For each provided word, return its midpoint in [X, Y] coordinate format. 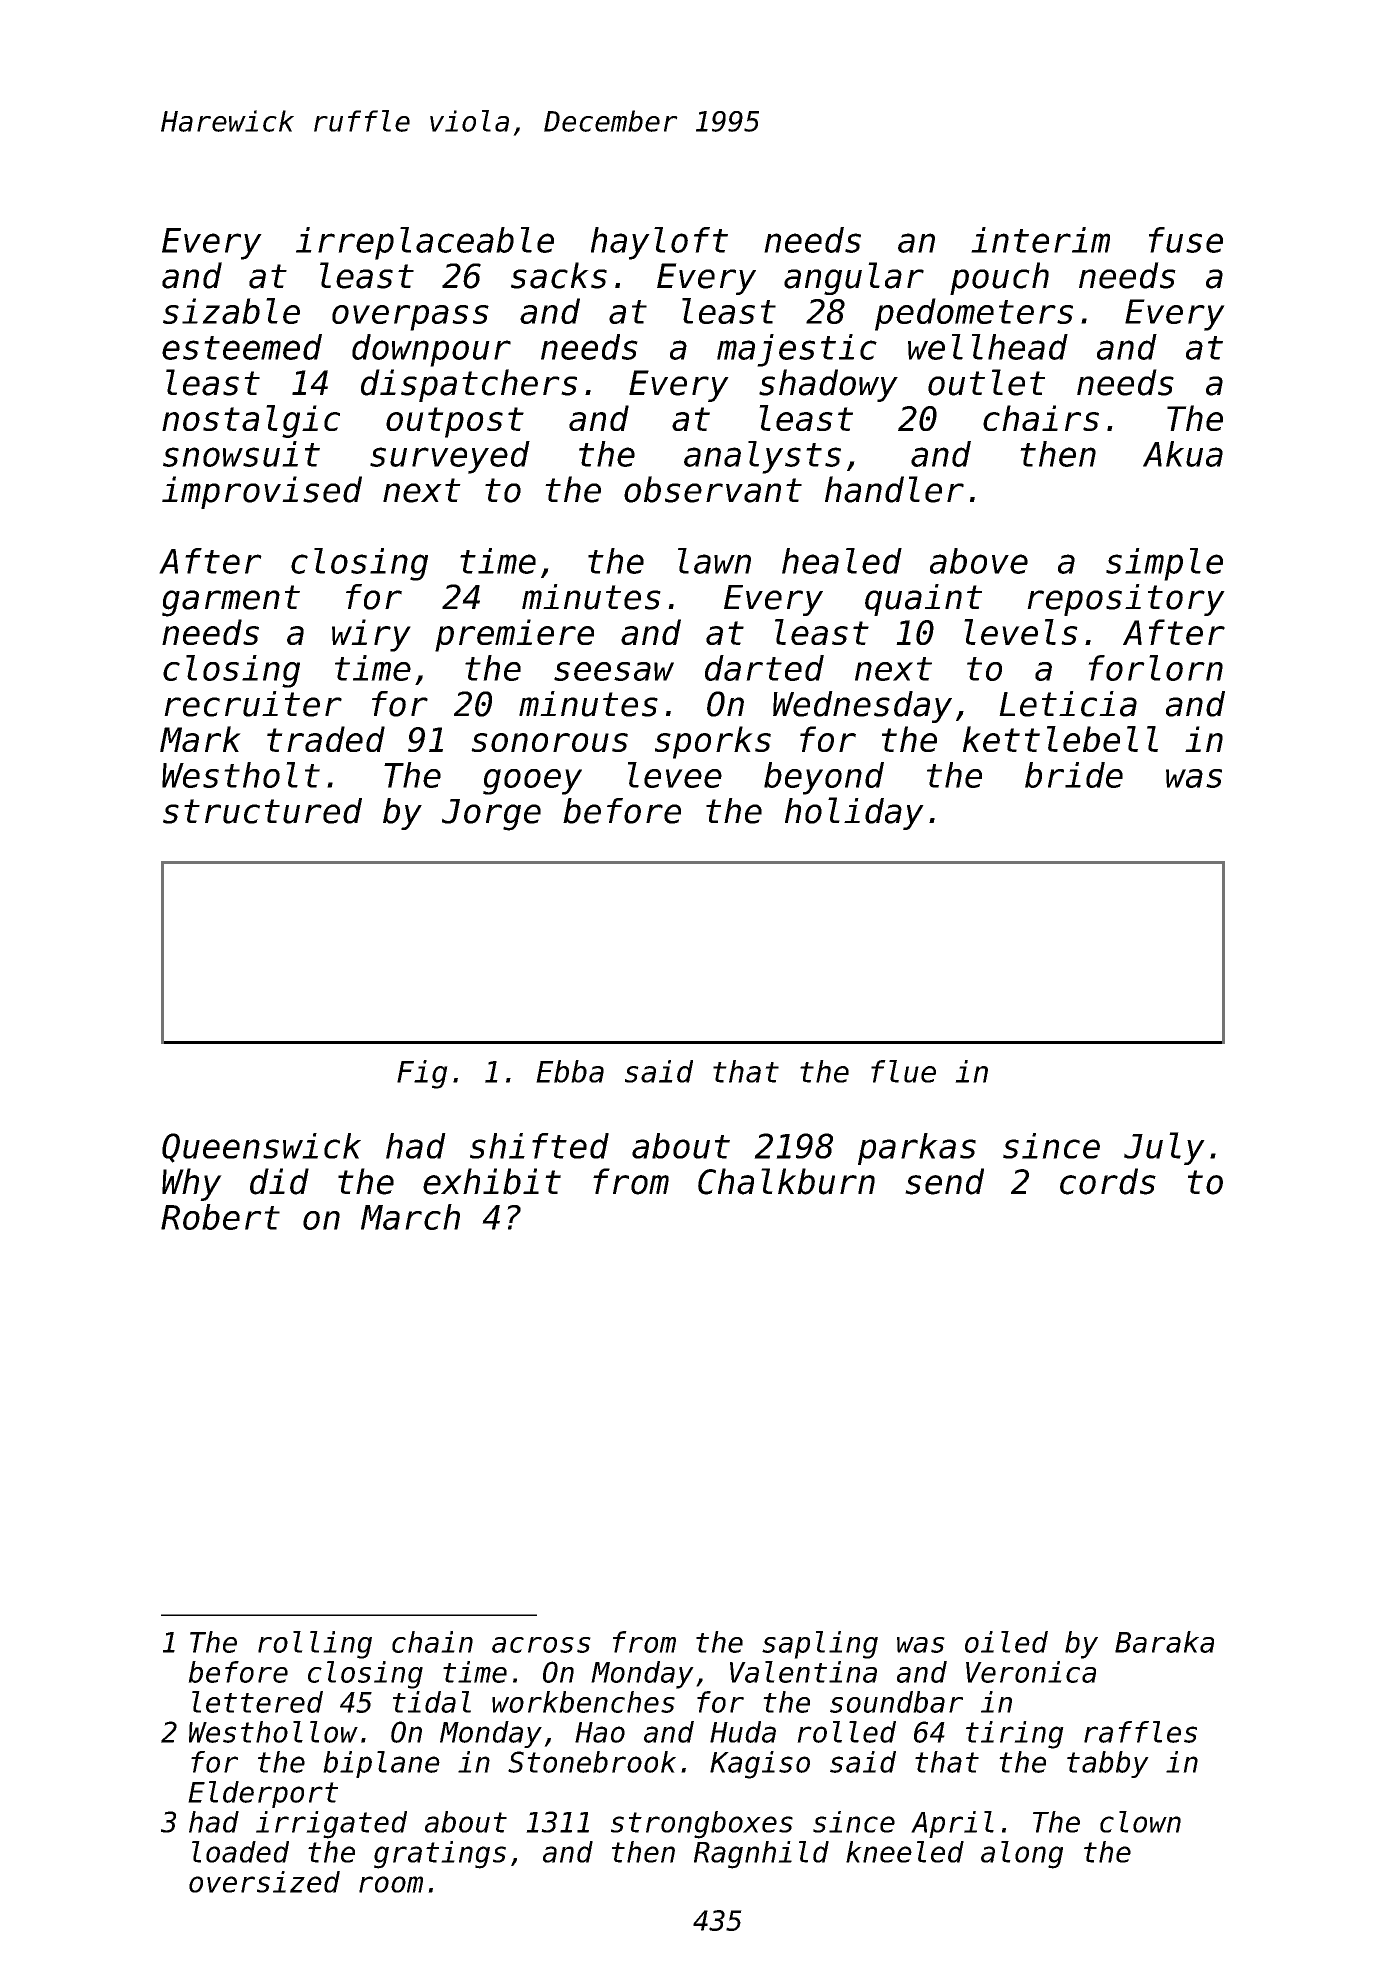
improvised [262, 492]
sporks [713, 742]
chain [432, 1642]
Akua [1183, 454]
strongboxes [702, 1825]
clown [1140, 1822]
